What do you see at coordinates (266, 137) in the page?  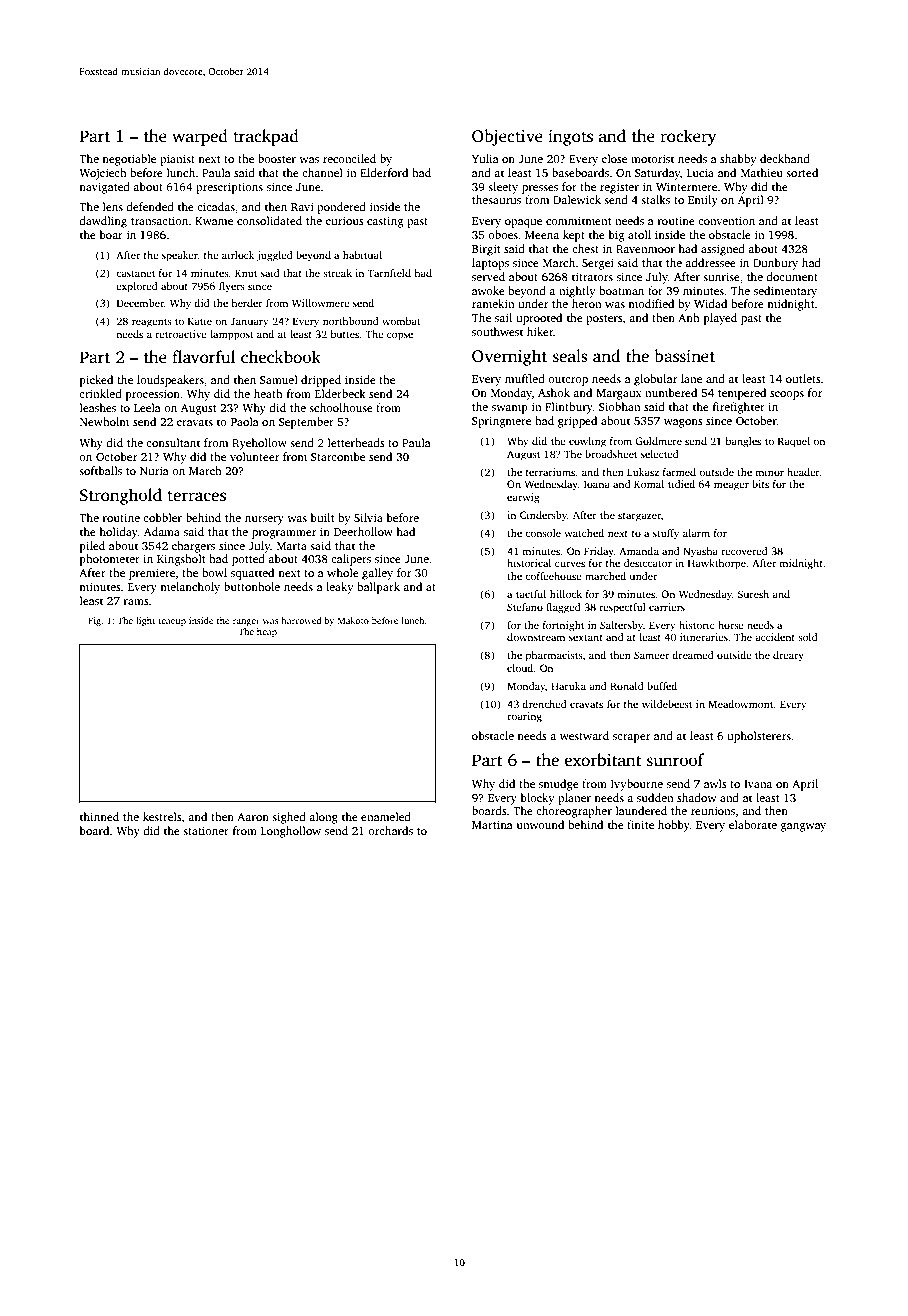 I see `trackpad` at bounding box center [266, 137].
